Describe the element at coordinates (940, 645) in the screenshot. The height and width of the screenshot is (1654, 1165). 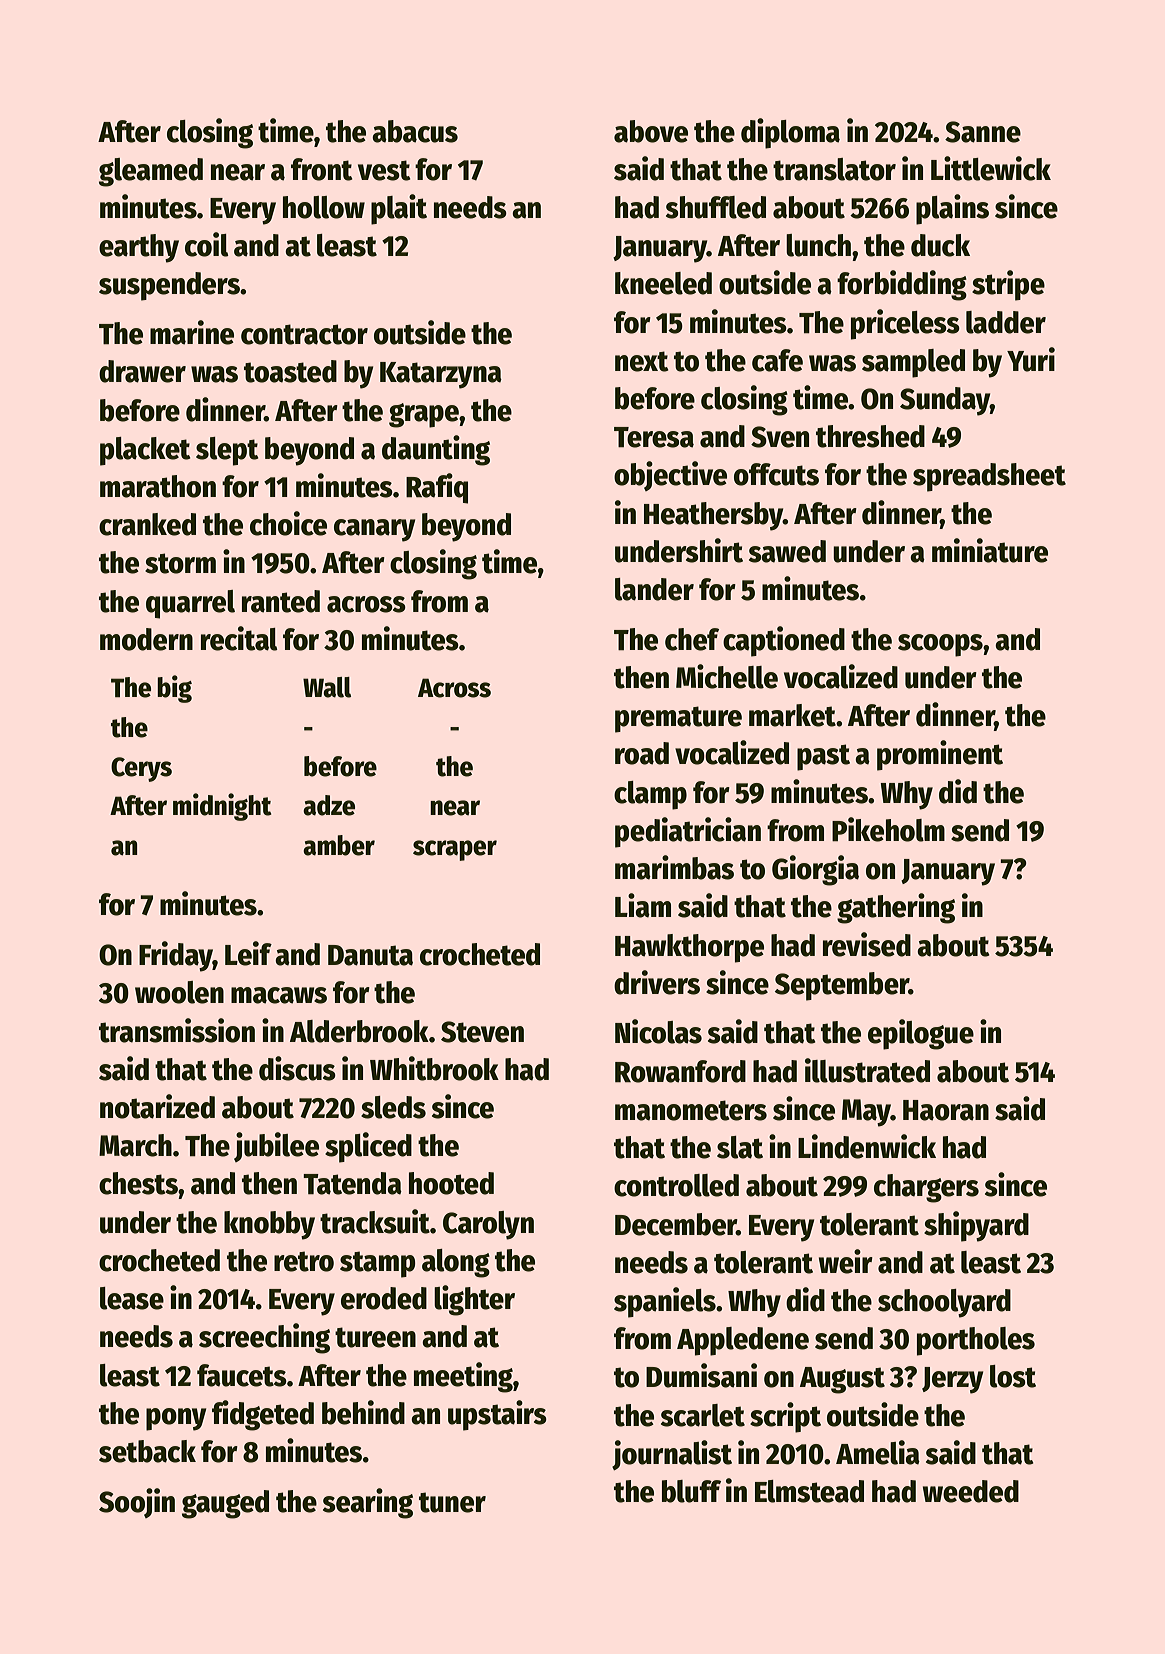
I see `scoops` at that location.
